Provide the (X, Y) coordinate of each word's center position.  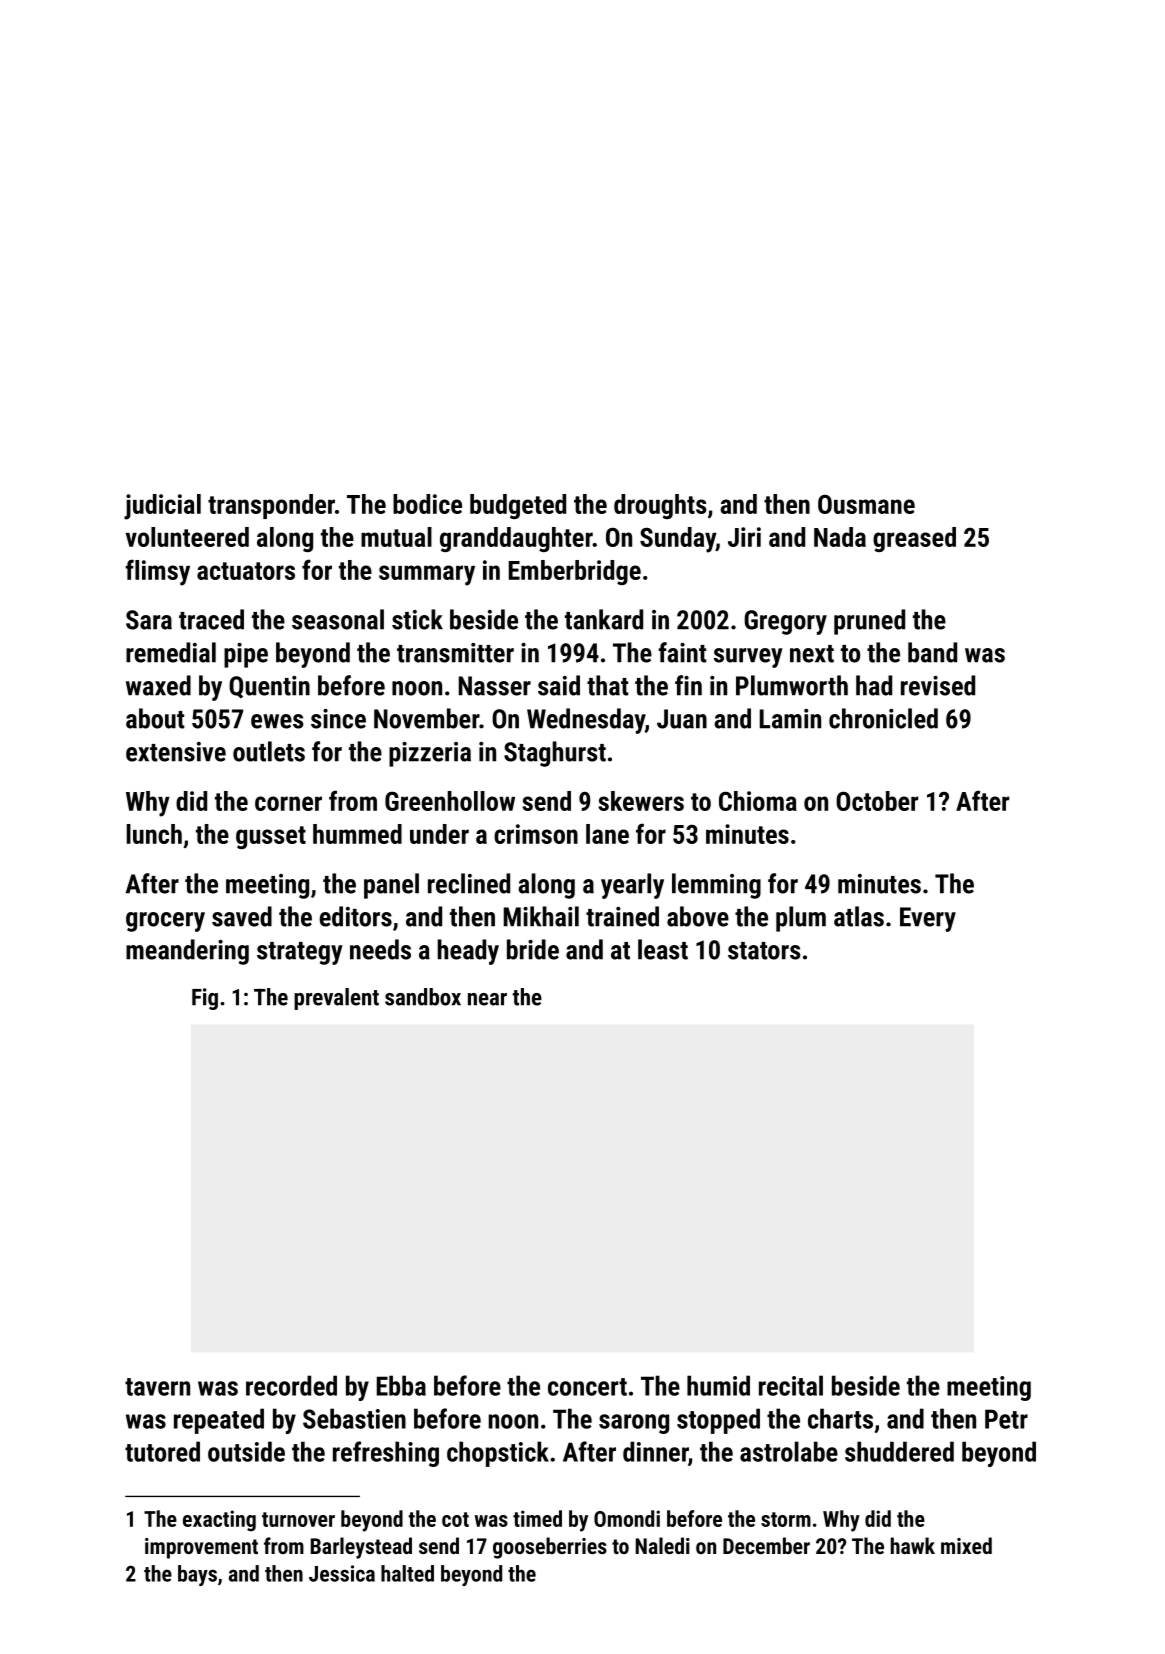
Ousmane (866, 504)
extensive (176, 752)
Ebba (401, 1385)
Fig (205, 999)
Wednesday (586, 721)
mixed (966, 1545)
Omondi (627, 1518)
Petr (1006, 1419)
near (487, 999)
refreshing (386, 1454)
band (932, 652)
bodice (427, 504)
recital (791, 1385)
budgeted (518, 506)
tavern (157, 1387)
